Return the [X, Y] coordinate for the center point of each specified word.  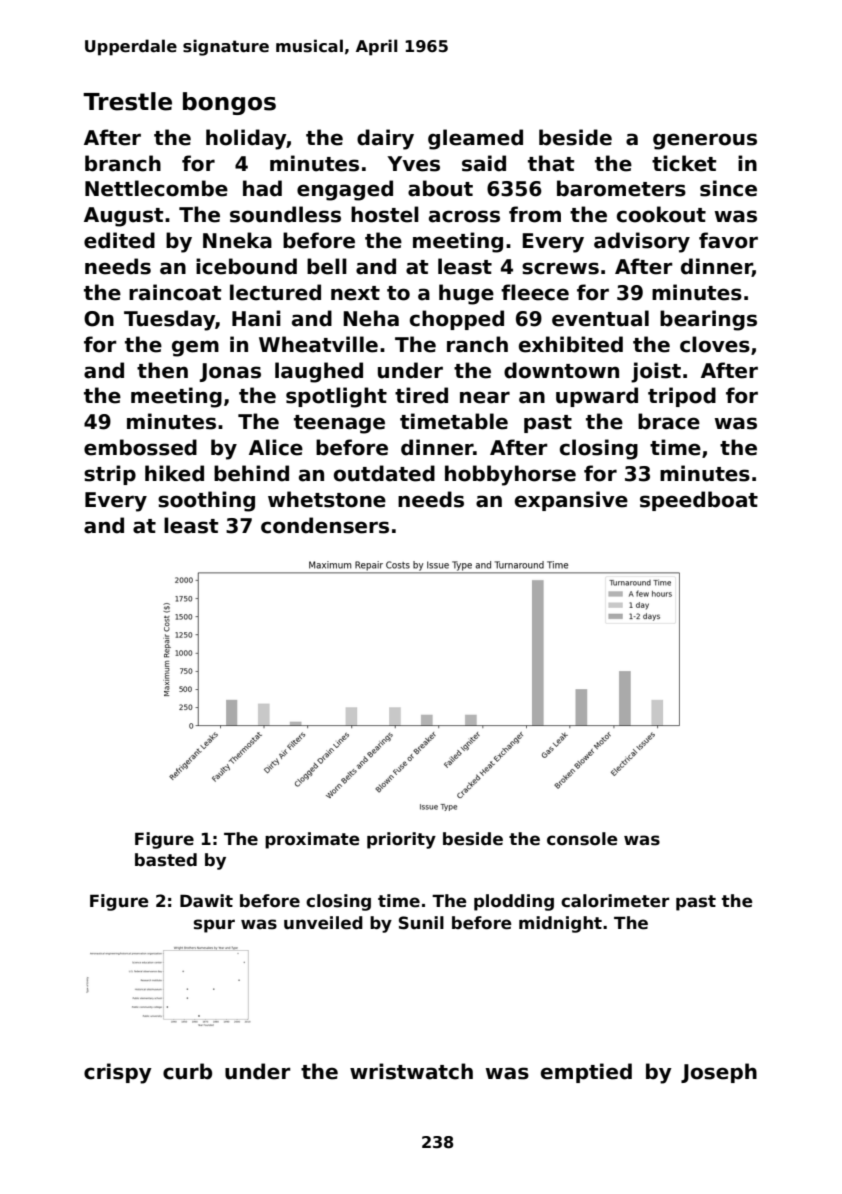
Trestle [127, 101]
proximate [312, 840]
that [551, 163]
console [582, 839]
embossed [140, 447]
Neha [371, 318]
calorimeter [615, 901]
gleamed [475, 139]
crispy [118, 1073]
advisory [642, 242]
